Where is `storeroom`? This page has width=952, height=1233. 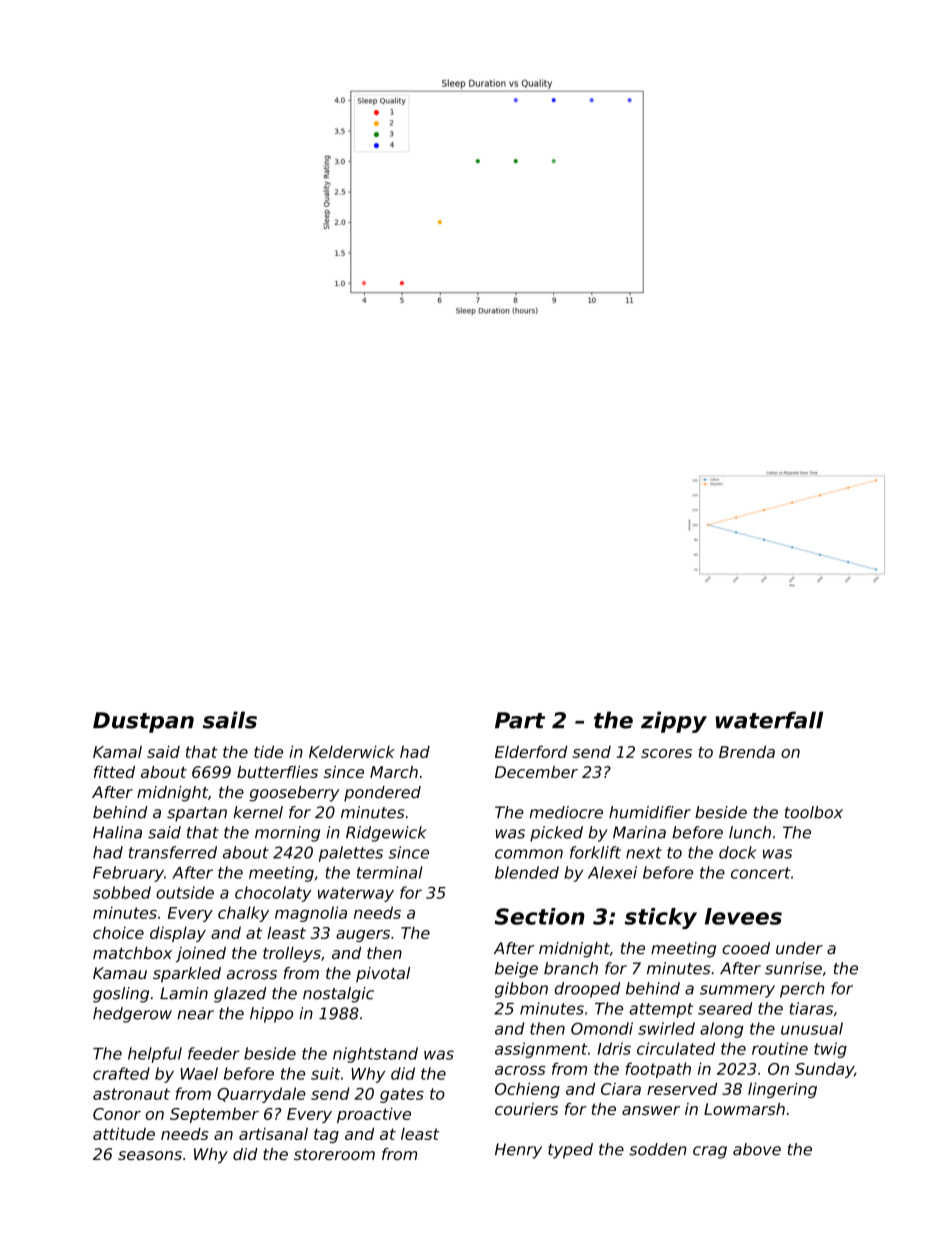 storeroom is located at coordinates (334, 1154).
